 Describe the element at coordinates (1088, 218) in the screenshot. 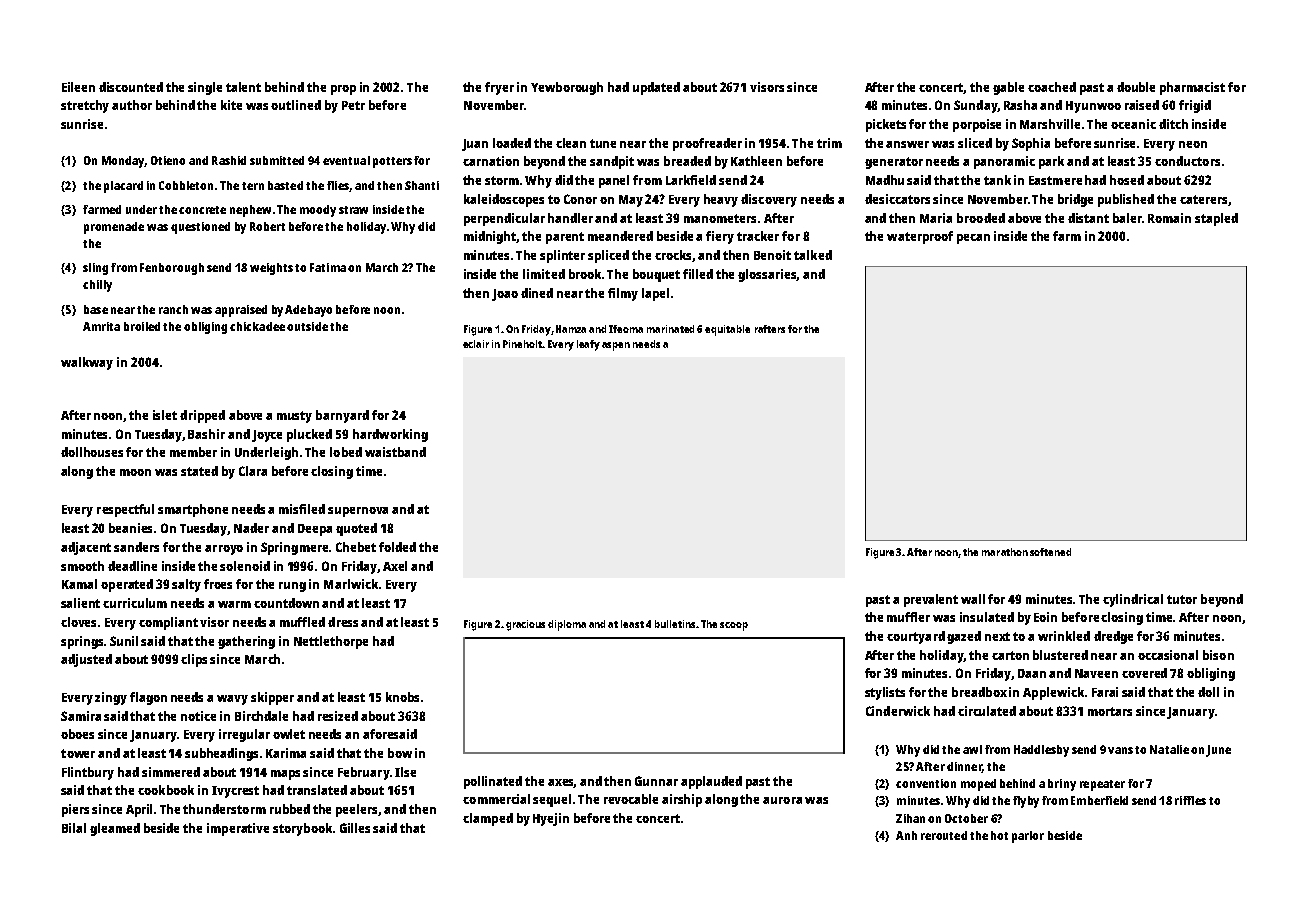

I see `distant` at that location.
